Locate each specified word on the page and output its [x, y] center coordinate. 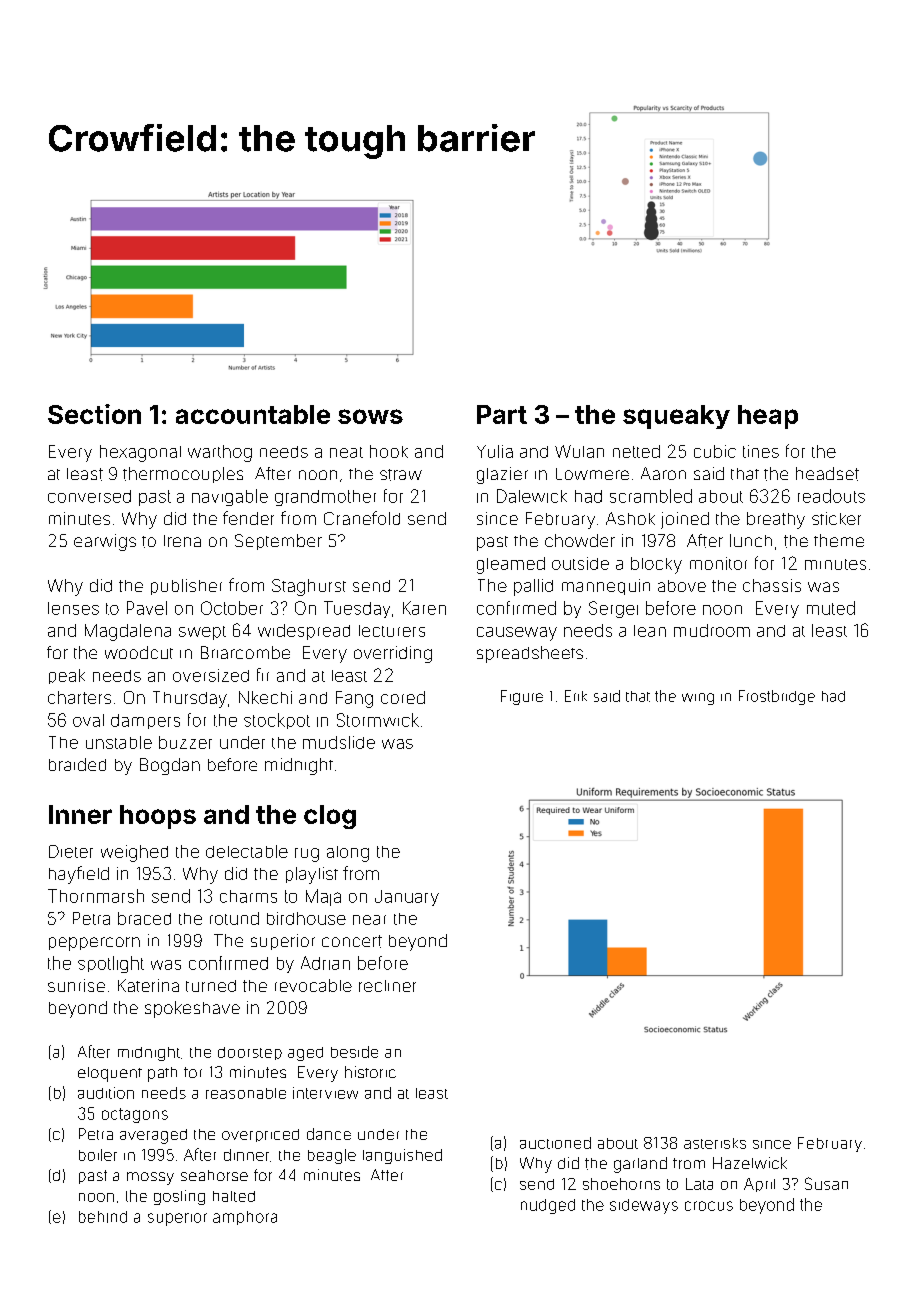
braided [77, 764]
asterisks [715, 1143]
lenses [73, 608]
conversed [89, 496]
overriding [393, 654]
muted [831, 608]
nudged [548, 1206]
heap [768, 417]
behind [103, 1217]
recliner [387, 986]
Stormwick [378, 720]
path [162, 1074]
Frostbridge [777, 697]
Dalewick [532, 496]
